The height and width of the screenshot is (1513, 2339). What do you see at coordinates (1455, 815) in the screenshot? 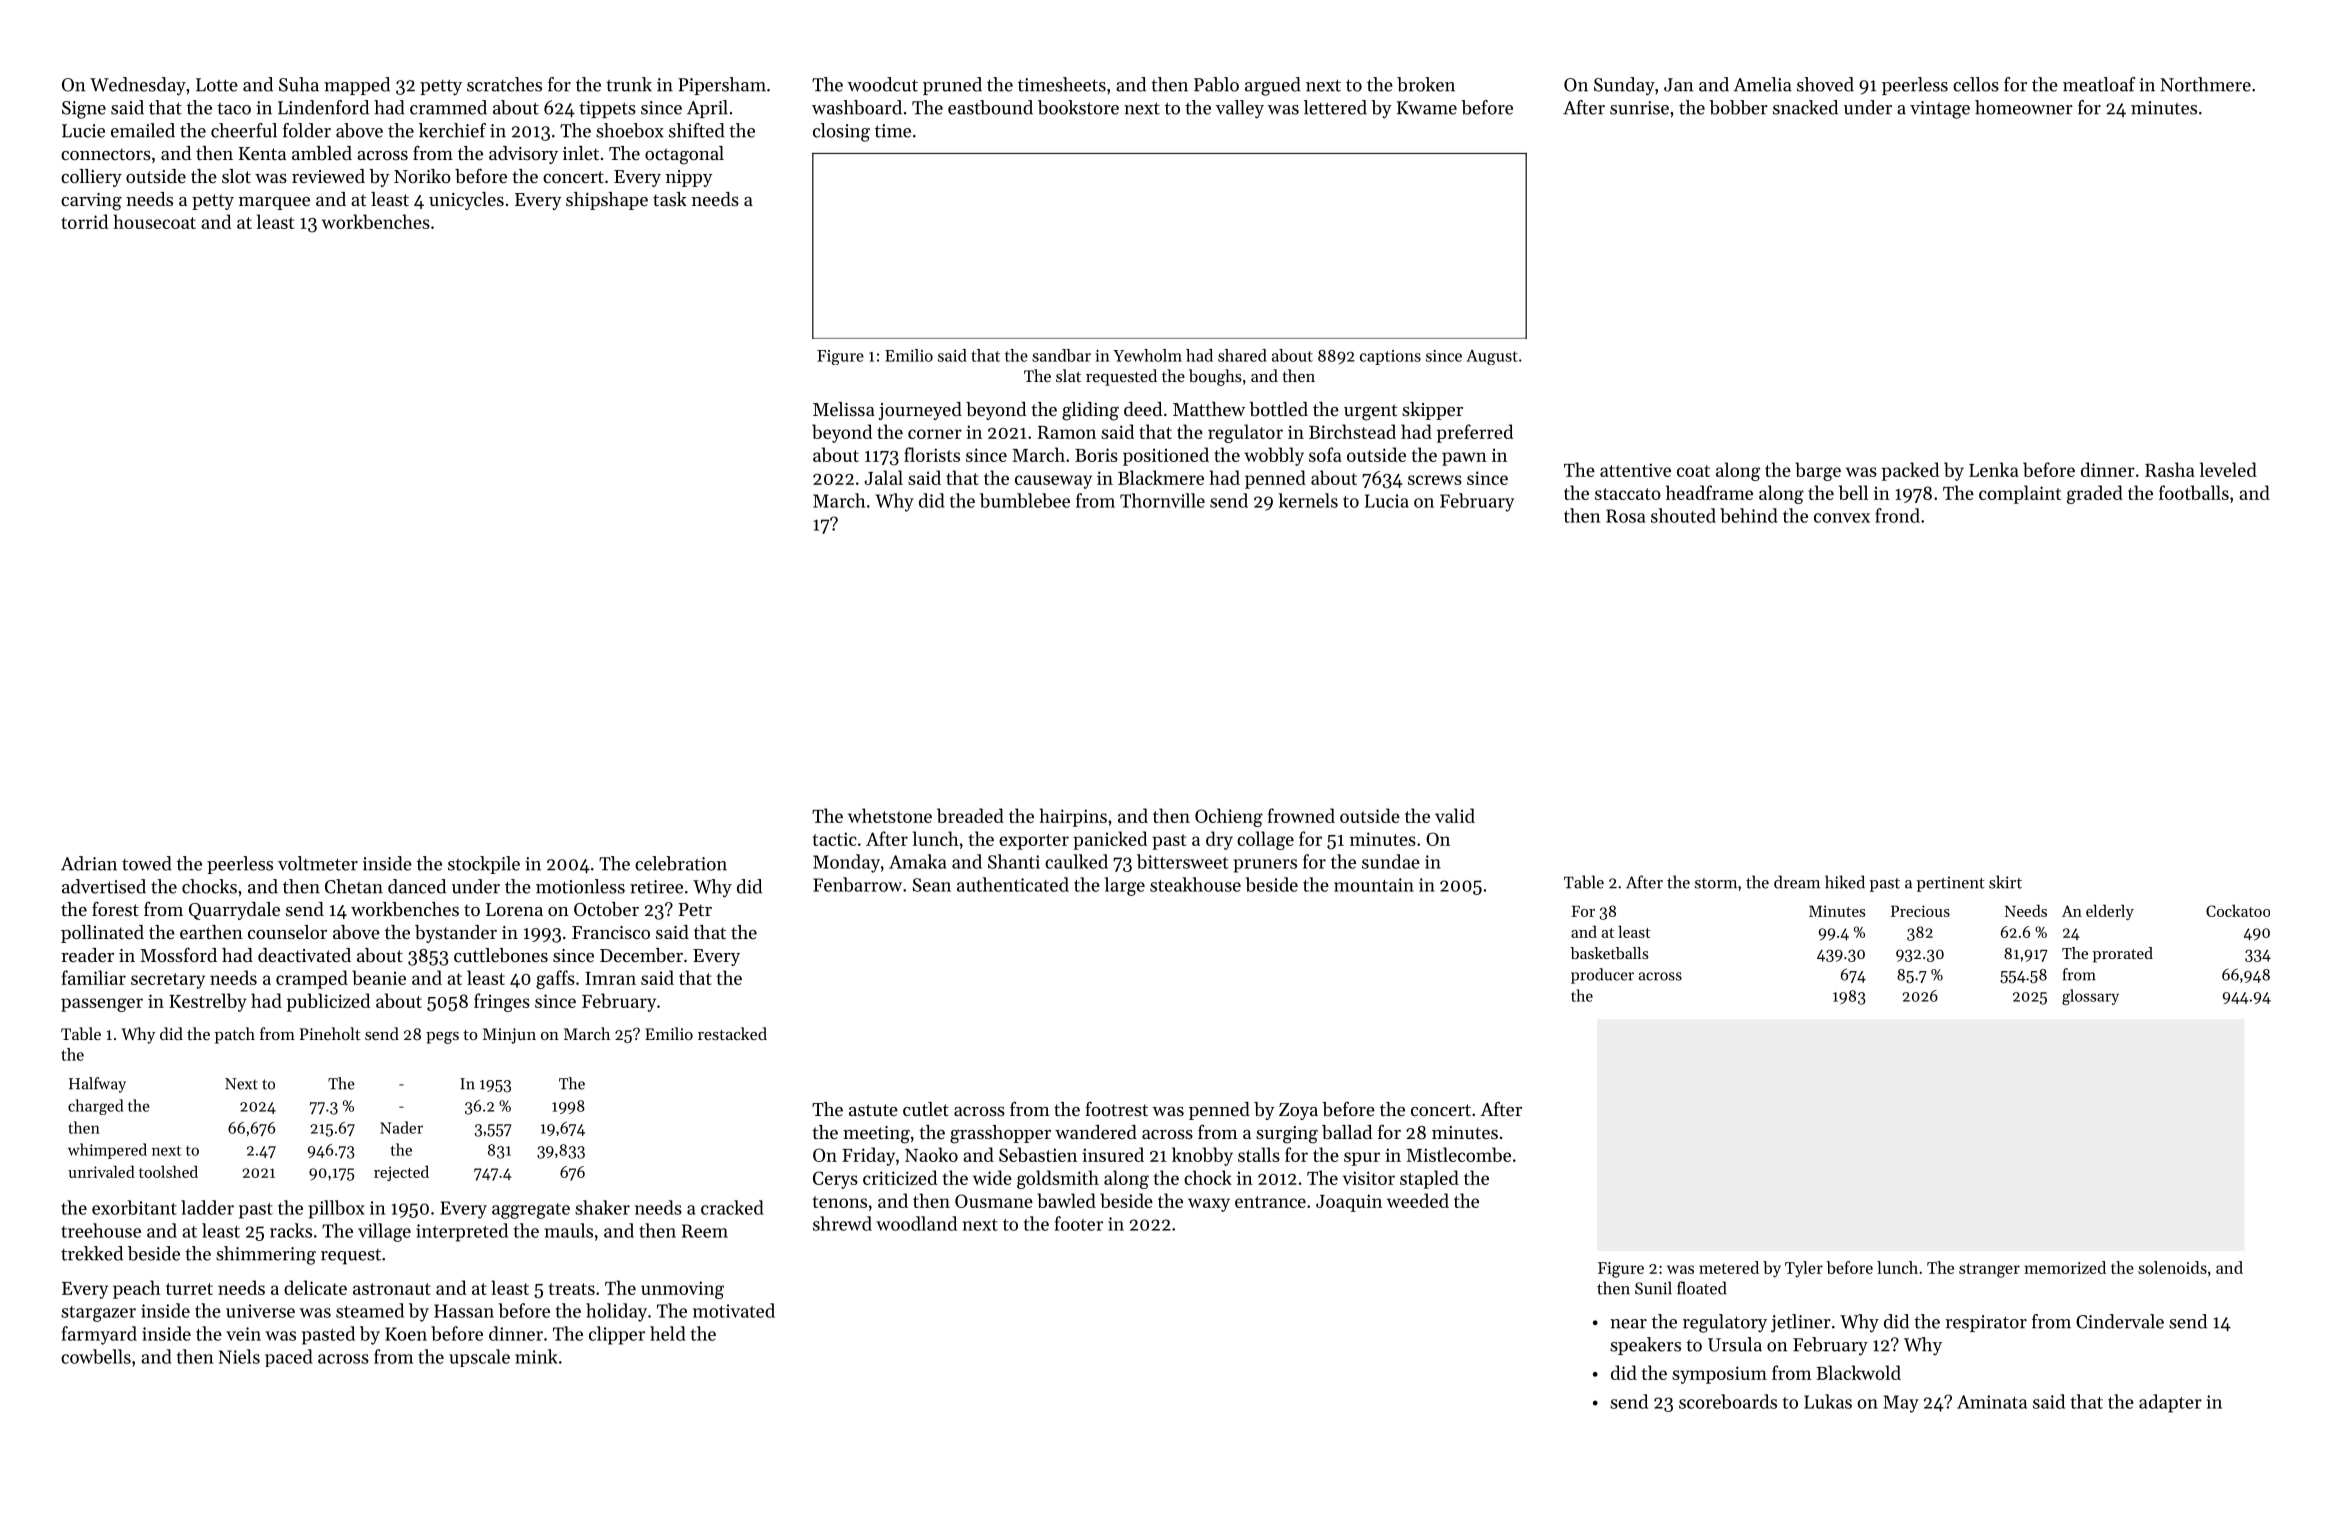
I see `valid` at bounding box center [1455, 815].
